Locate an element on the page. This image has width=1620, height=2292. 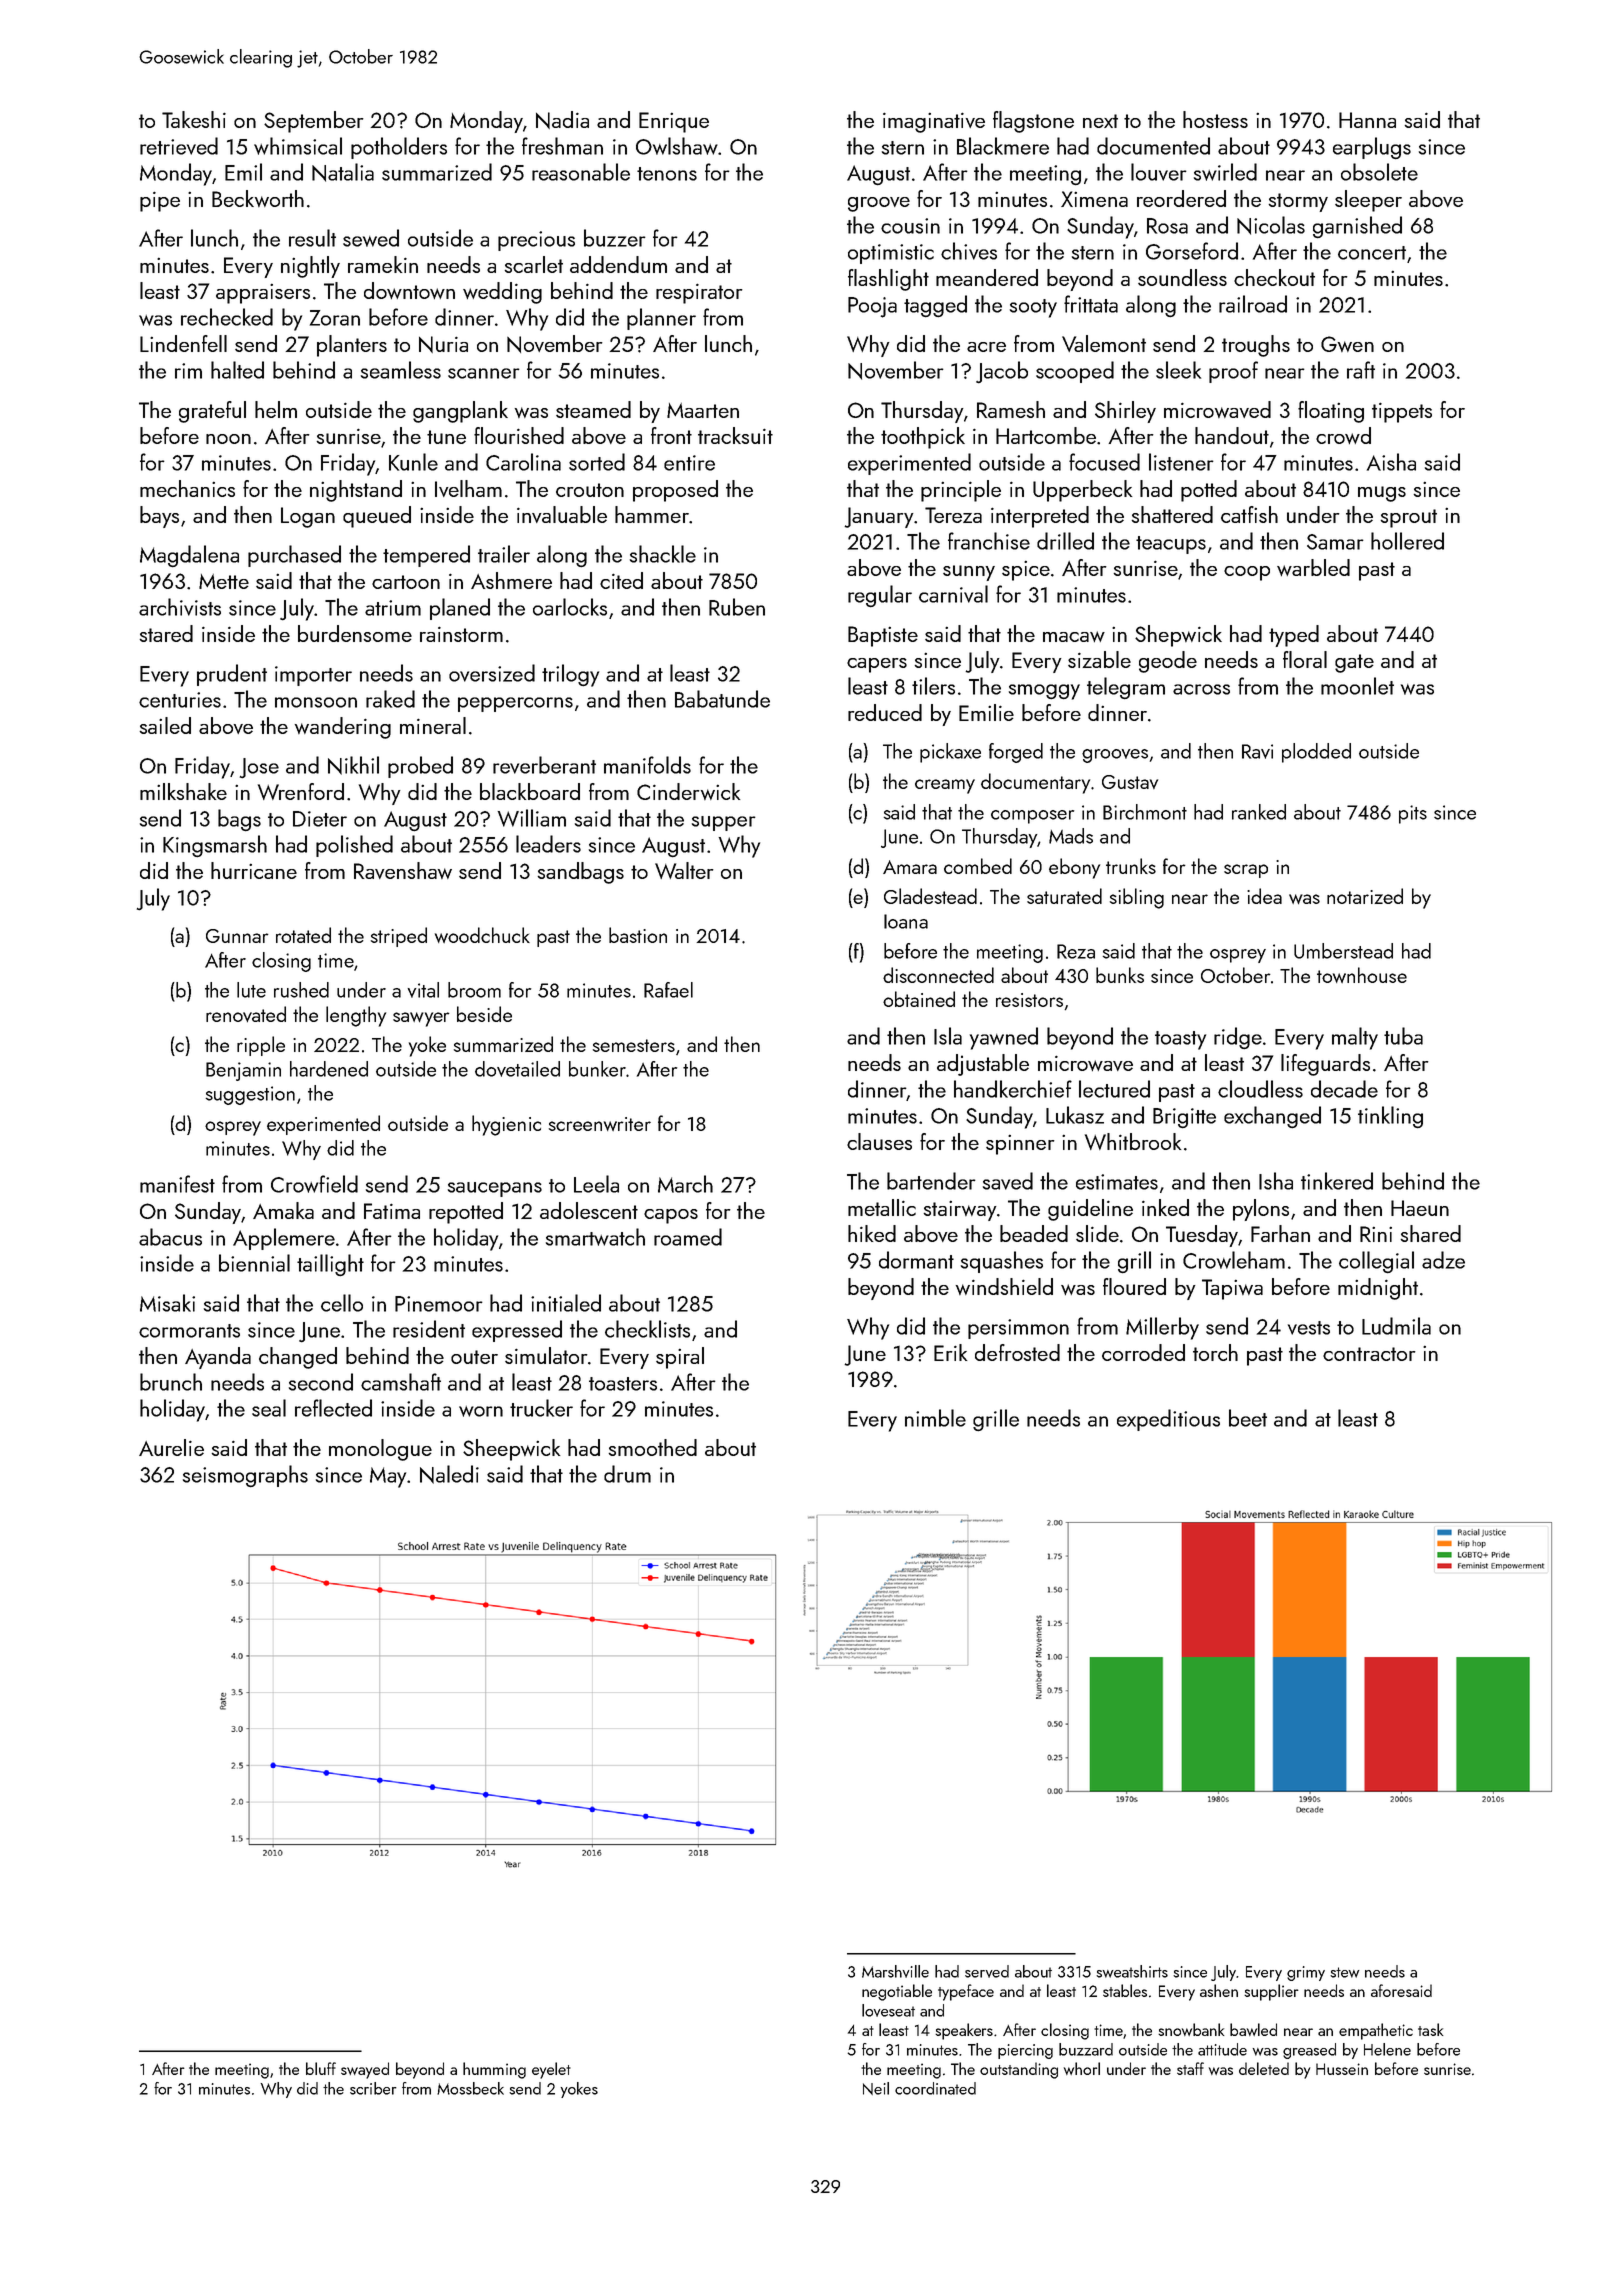
malty is located at coordinates (1355, 1038).
